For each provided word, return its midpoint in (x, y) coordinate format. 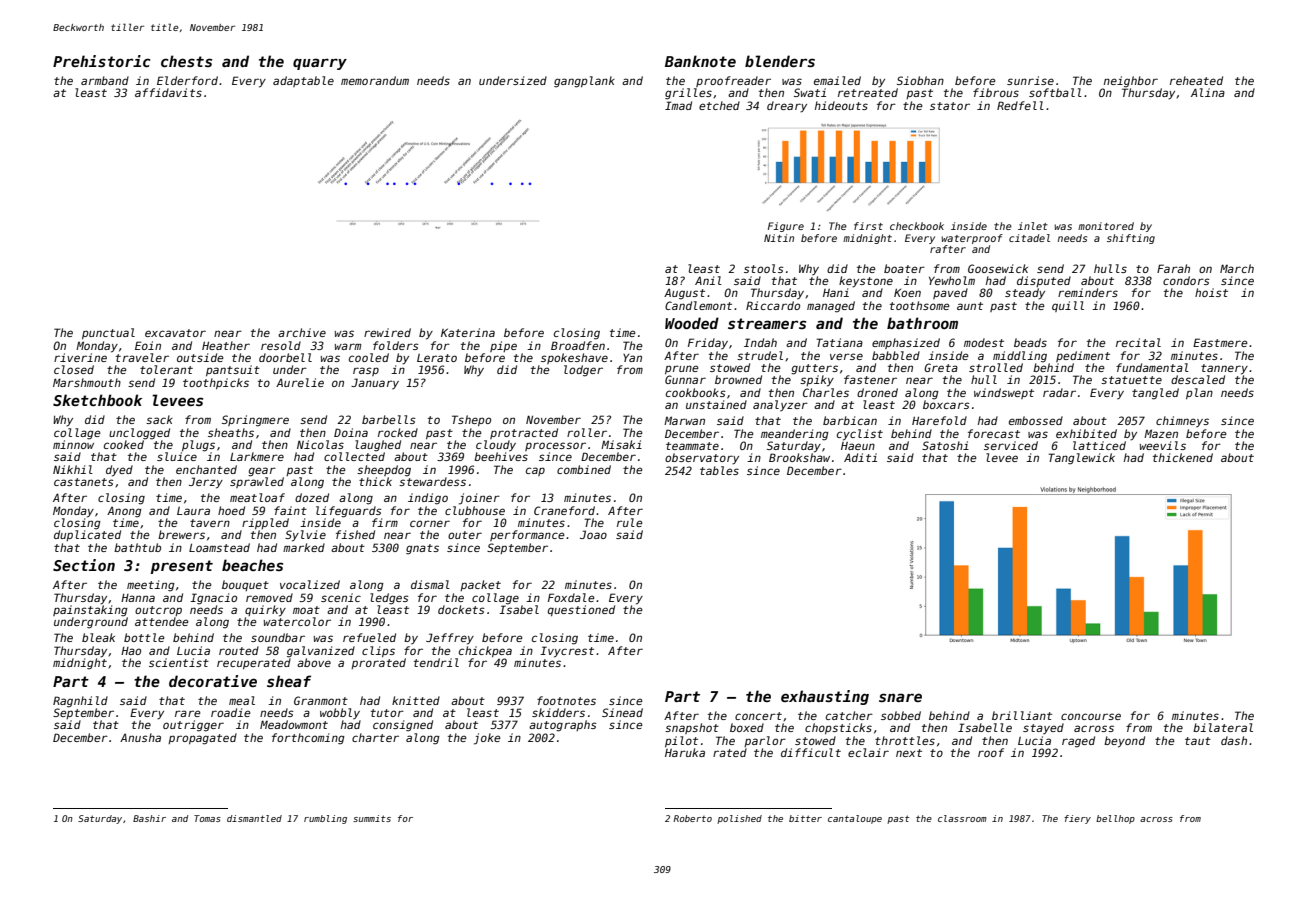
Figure (786, 227)
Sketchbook (97, 400)
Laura (193, 511)
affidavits (168, 92)
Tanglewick (1081, 459)
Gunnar (685, 379)
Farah (1173, 268)
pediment (1083, 356)
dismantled (254, 818)
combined (584, 469)
